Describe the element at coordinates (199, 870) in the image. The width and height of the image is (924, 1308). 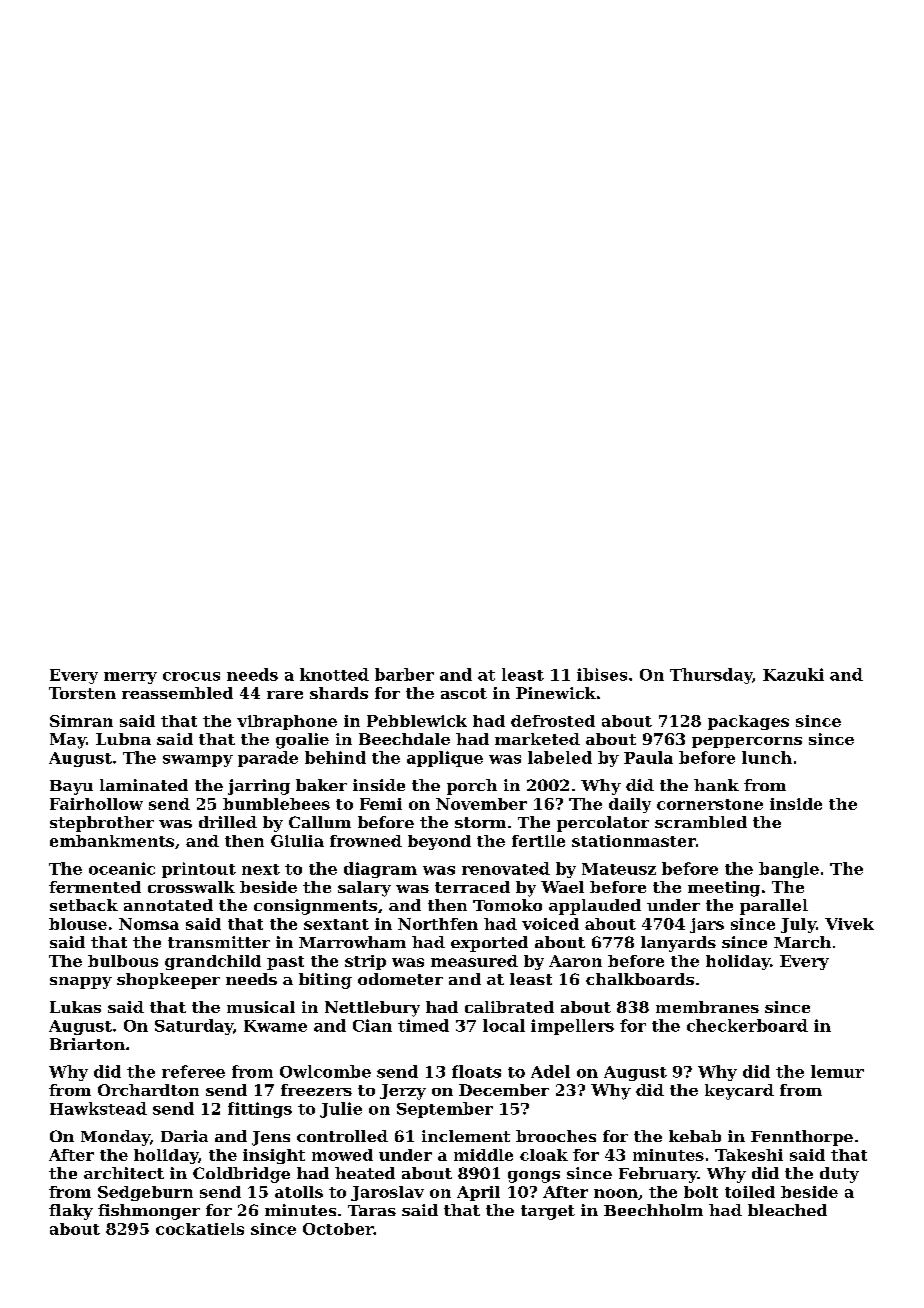
I see `printout` at that location.
